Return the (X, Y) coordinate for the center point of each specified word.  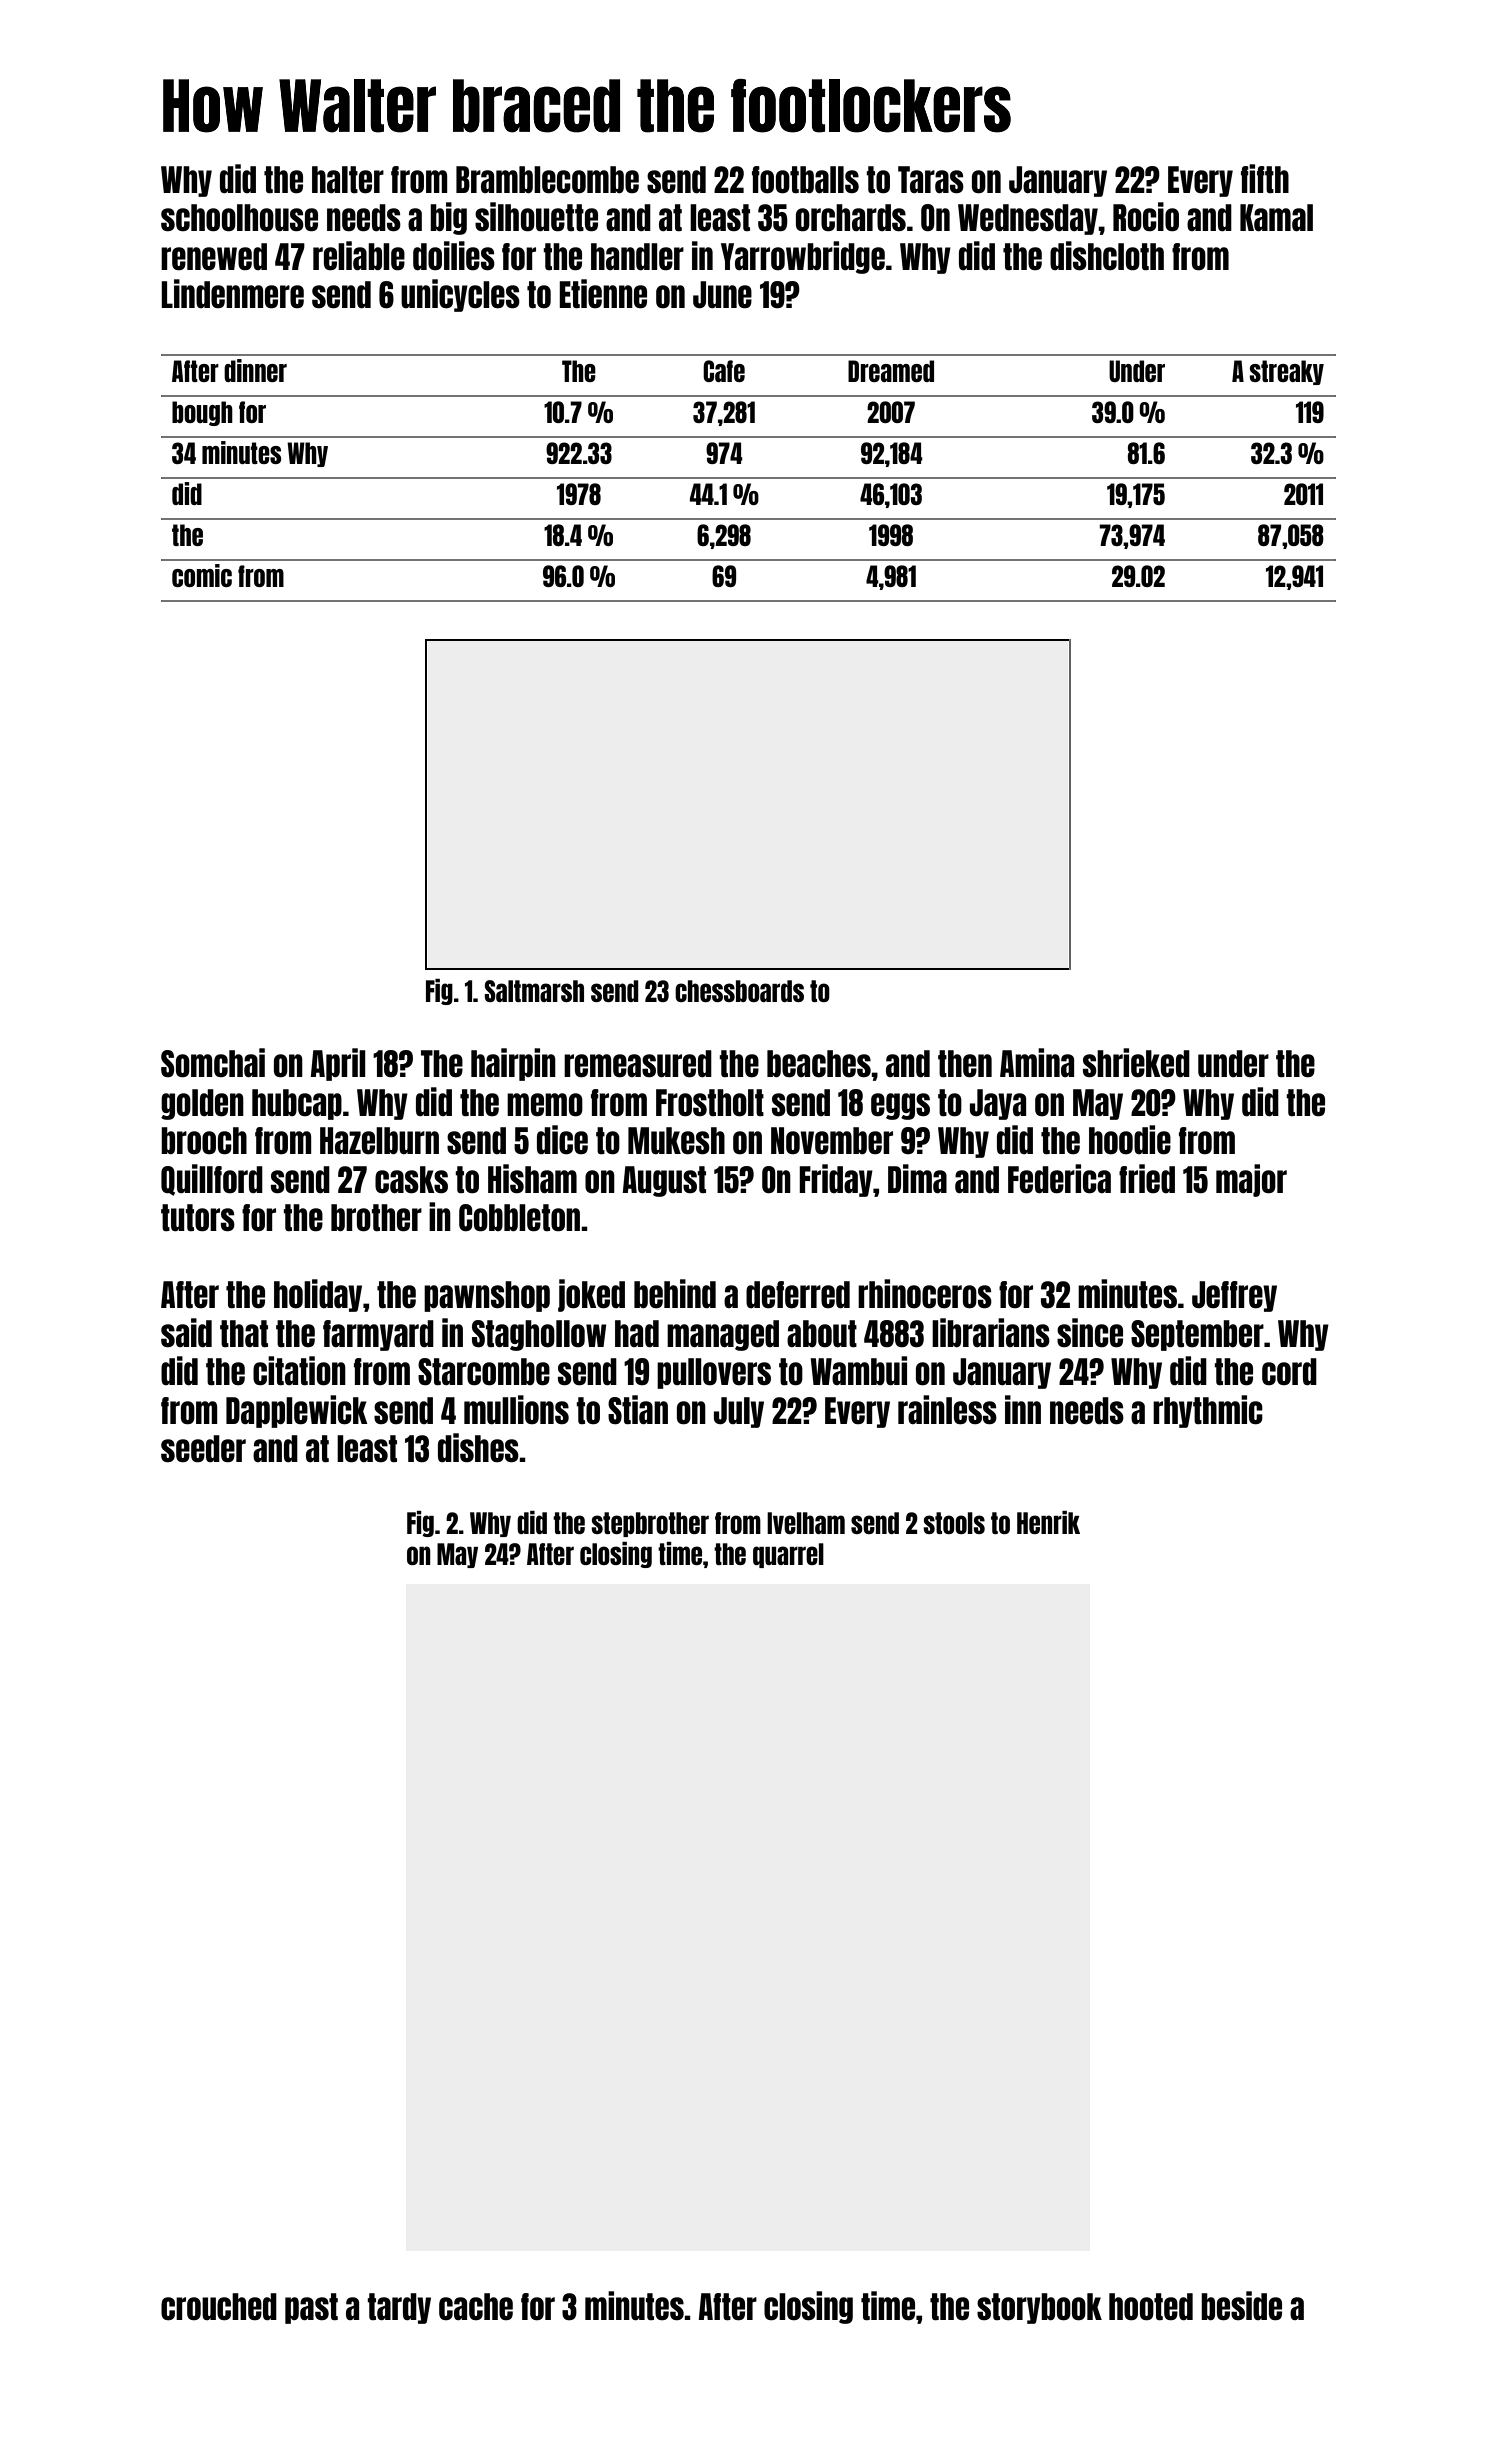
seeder (203, 1448)
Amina (1037, 1062)
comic (202, 575)
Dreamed (891, 371)
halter (348, 179)
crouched (219, 2307)
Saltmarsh (534, 991)
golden (202, 1104)
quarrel (788, 1555)
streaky (1286, 372)
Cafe (724, 371)
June (722, 294)
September (1197, 1335)
